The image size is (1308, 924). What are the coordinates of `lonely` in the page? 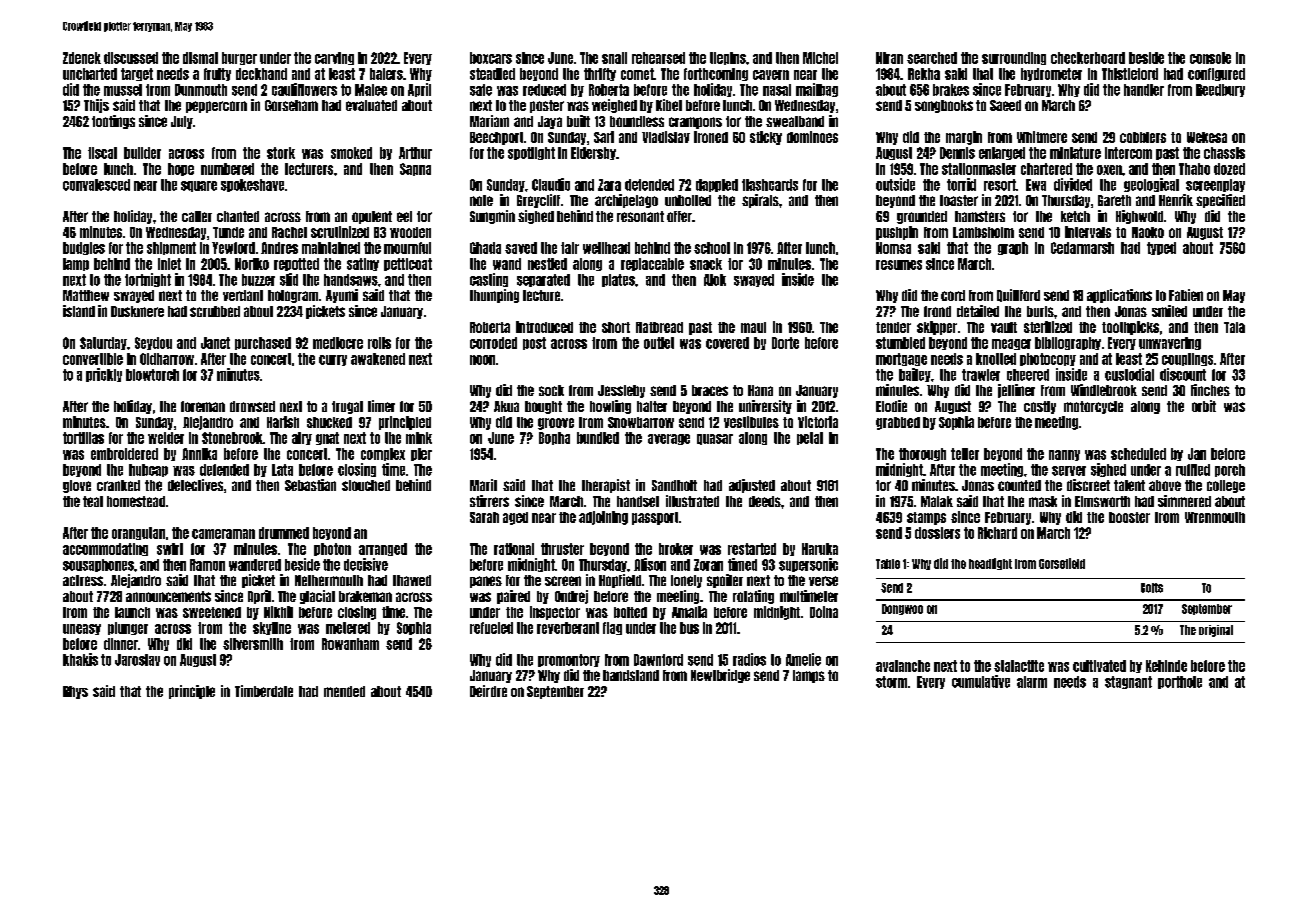 It's located at (686, 581).
